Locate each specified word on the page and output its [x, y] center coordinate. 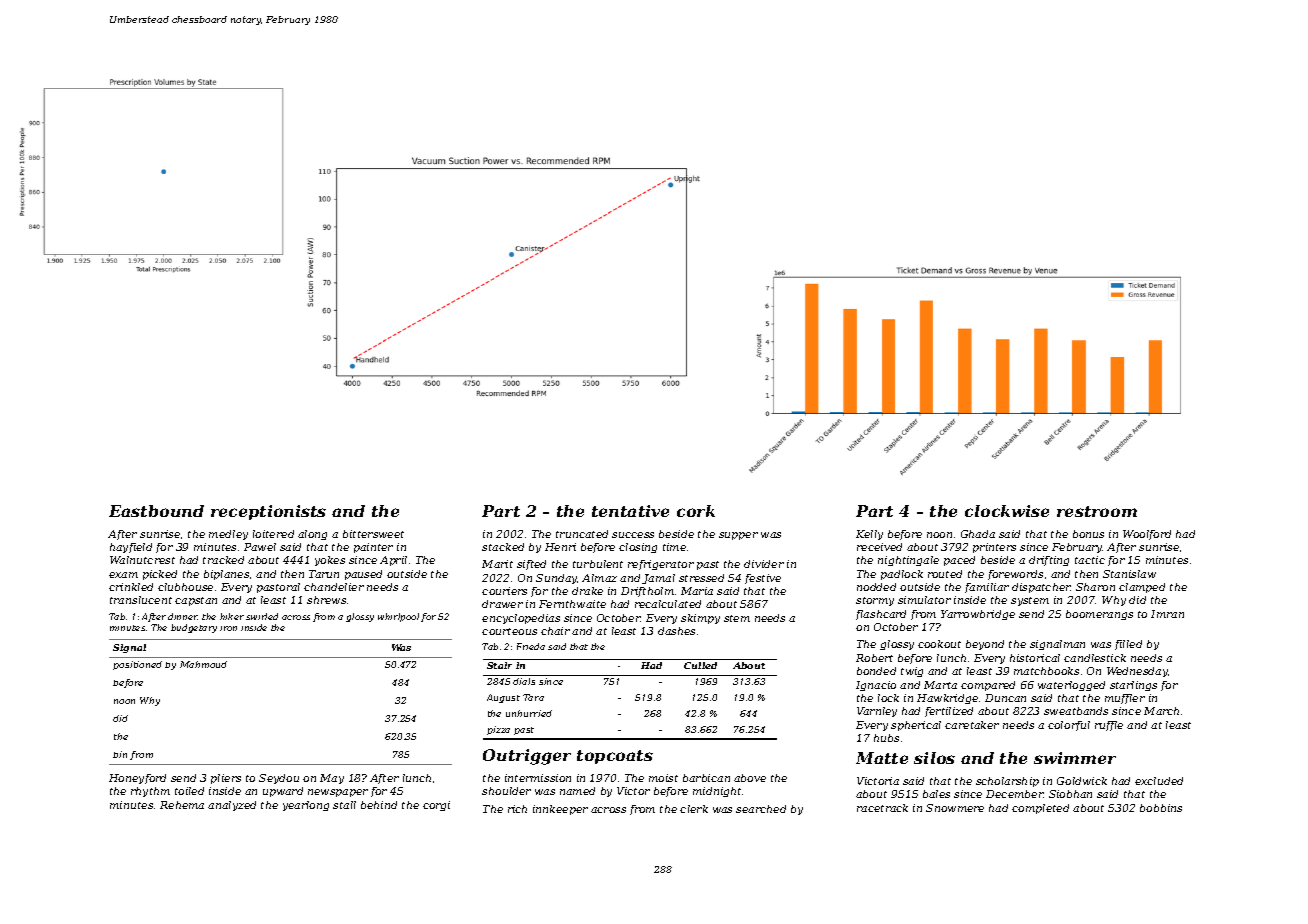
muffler [1125, 699]
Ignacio [876, 686]
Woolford [1147, 535]
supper [738, 536]
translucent [141, 600]
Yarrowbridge [978, 615]
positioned [137, 665]
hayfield [131, 548]
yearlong [306, 806]
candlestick [1095, 658]
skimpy [700, 619]
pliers [226, 779]
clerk [694, 809]
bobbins [1161, 808]
